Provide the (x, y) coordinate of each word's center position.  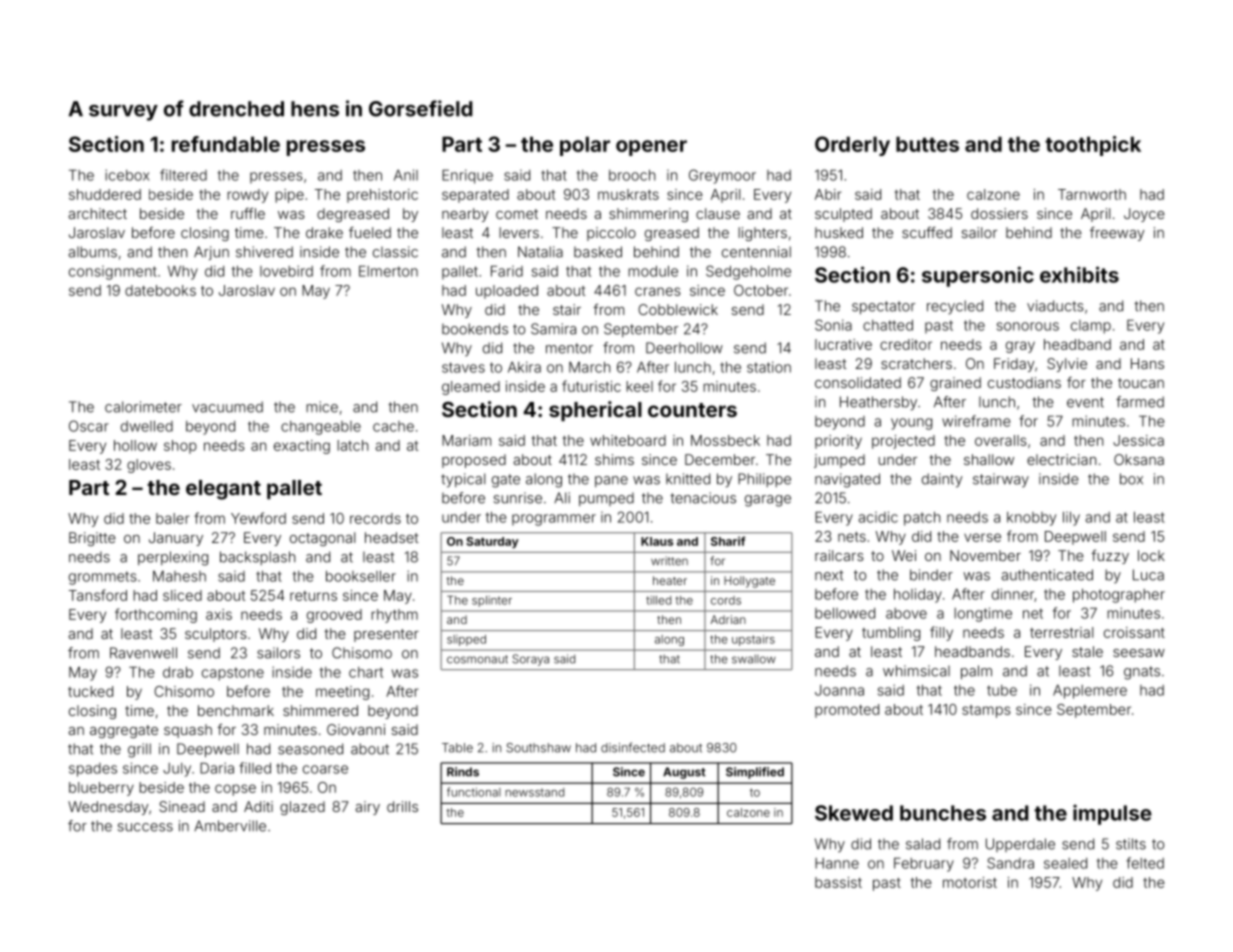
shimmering (648, 215)
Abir (828, 194)
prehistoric (382, 196)
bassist (838, 882)
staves (463, 367)
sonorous (1028, 326)
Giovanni (356, 729)
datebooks (160, 290)
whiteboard (628, 440)
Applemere (1090, 692)
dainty (942, 480)
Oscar (89, 426)
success (145, 827)
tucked (90, 691)
